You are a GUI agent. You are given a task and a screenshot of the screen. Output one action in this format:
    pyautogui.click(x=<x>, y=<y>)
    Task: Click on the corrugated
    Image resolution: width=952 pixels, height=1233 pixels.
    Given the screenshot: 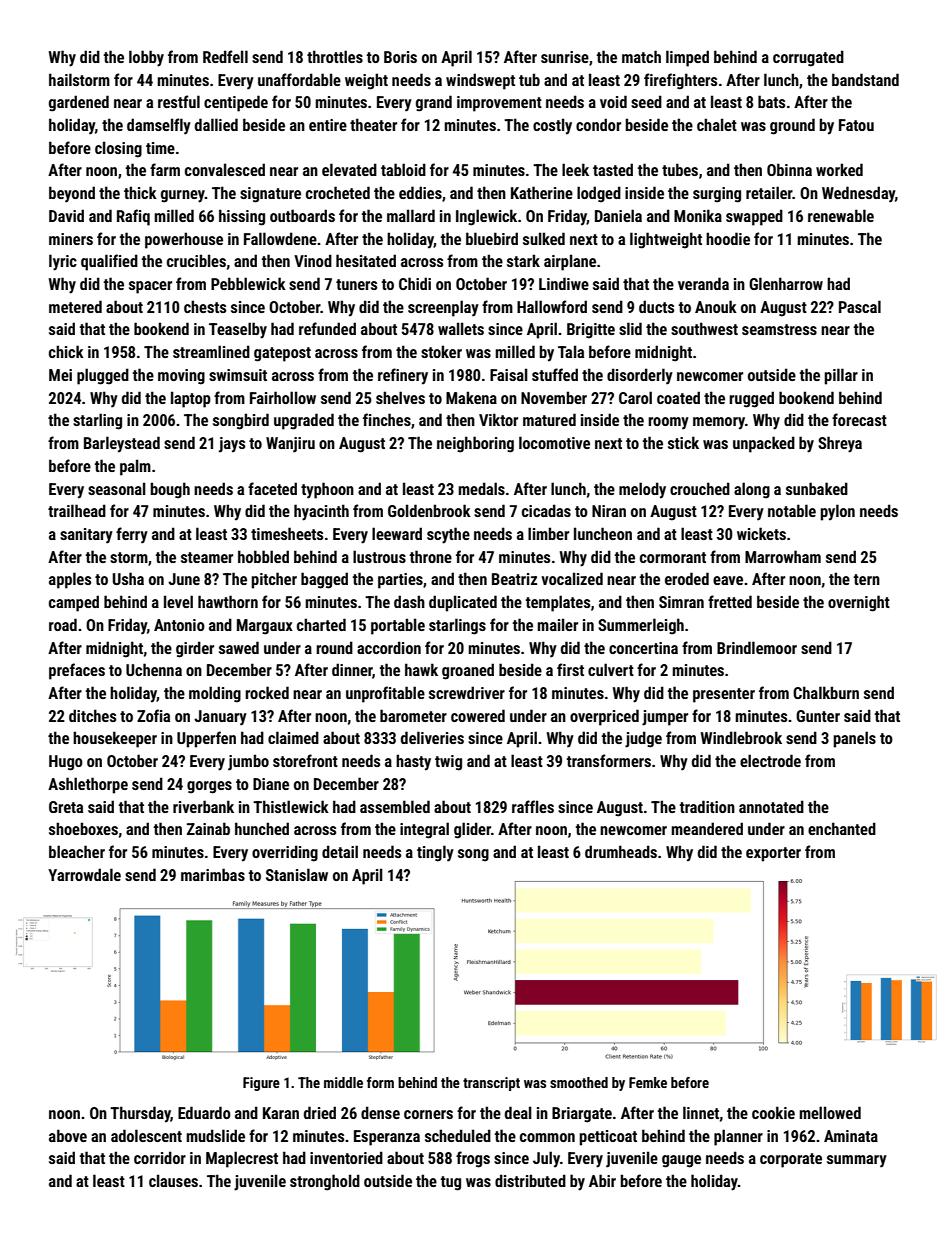 What is the action you would take?
    pyautogui.click(x=808, y=58)
